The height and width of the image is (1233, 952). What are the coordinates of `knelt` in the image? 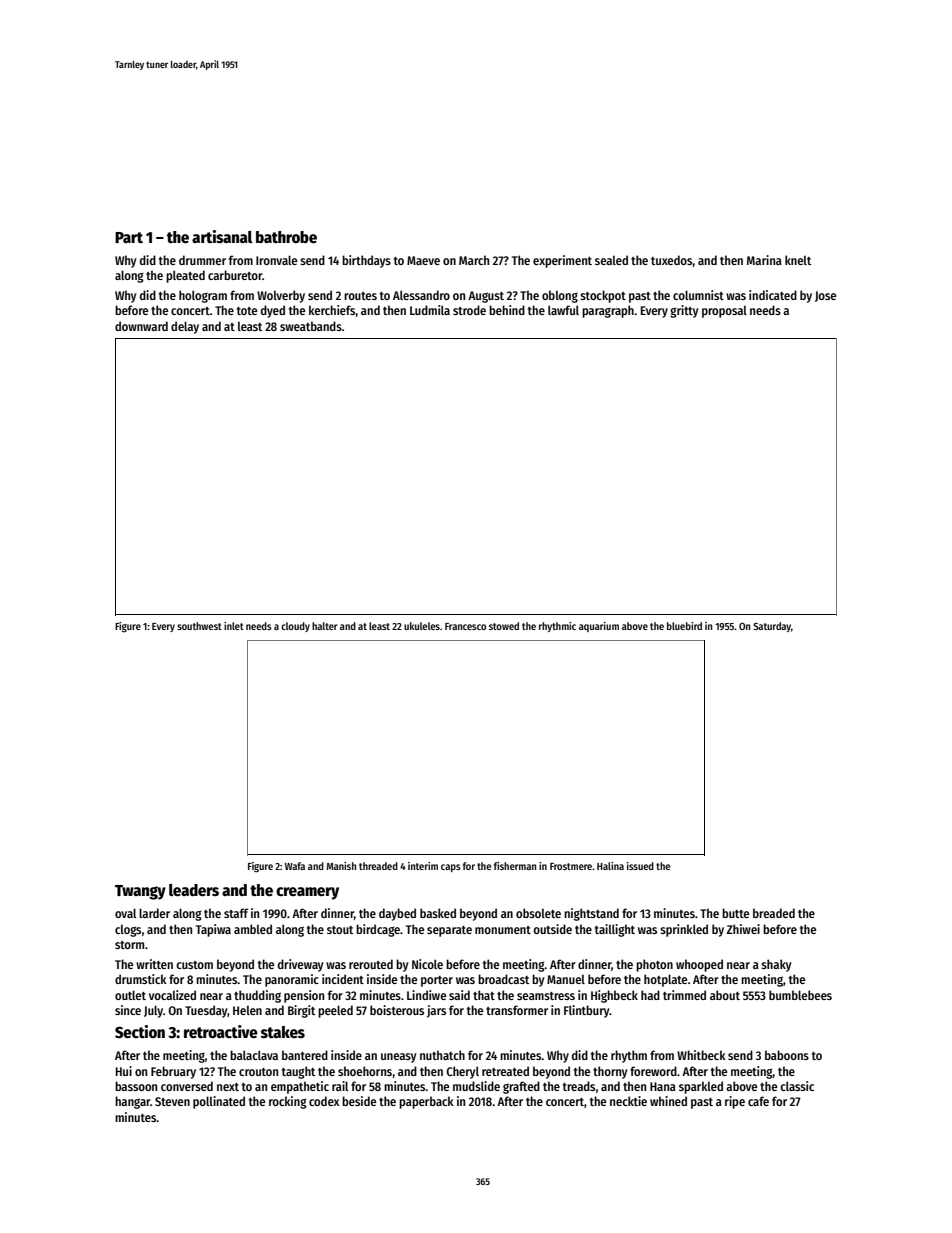 It's located at (798, 260).
